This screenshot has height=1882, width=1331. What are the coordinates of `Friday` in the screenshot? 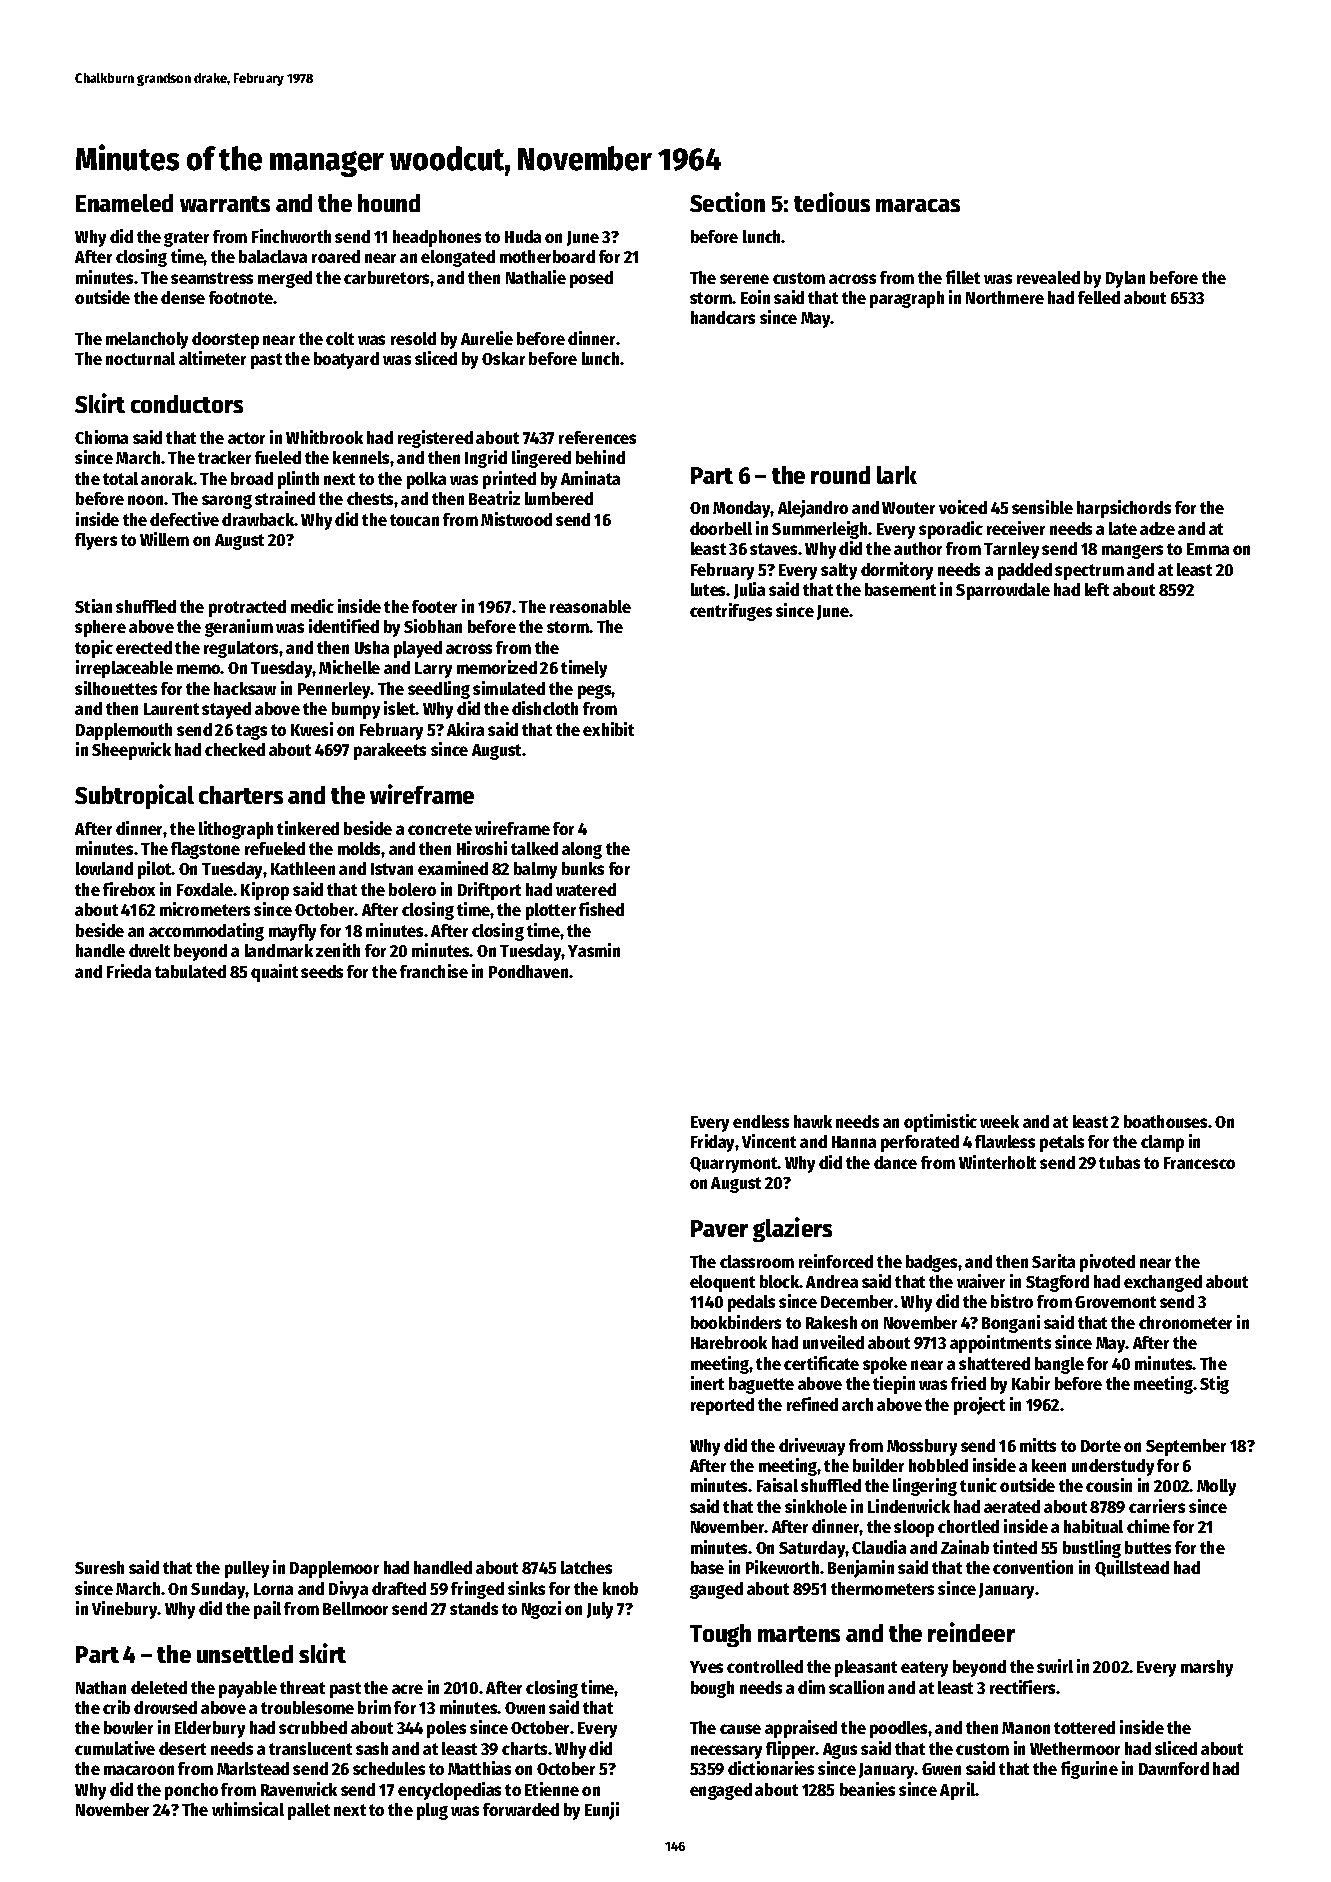 It's located at (712, 1143).
